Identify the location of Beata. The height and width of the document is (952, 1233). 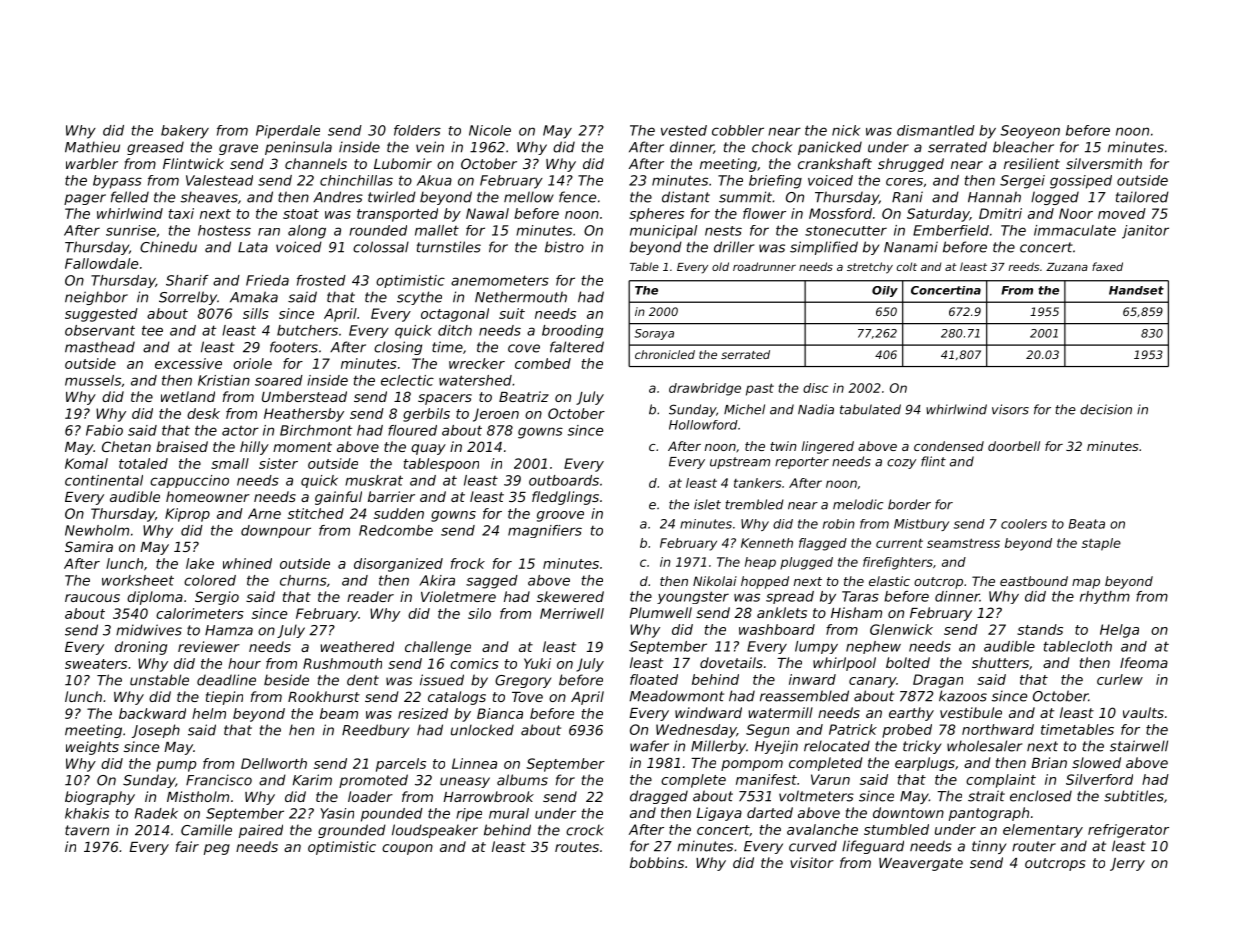
(1087, 524).
